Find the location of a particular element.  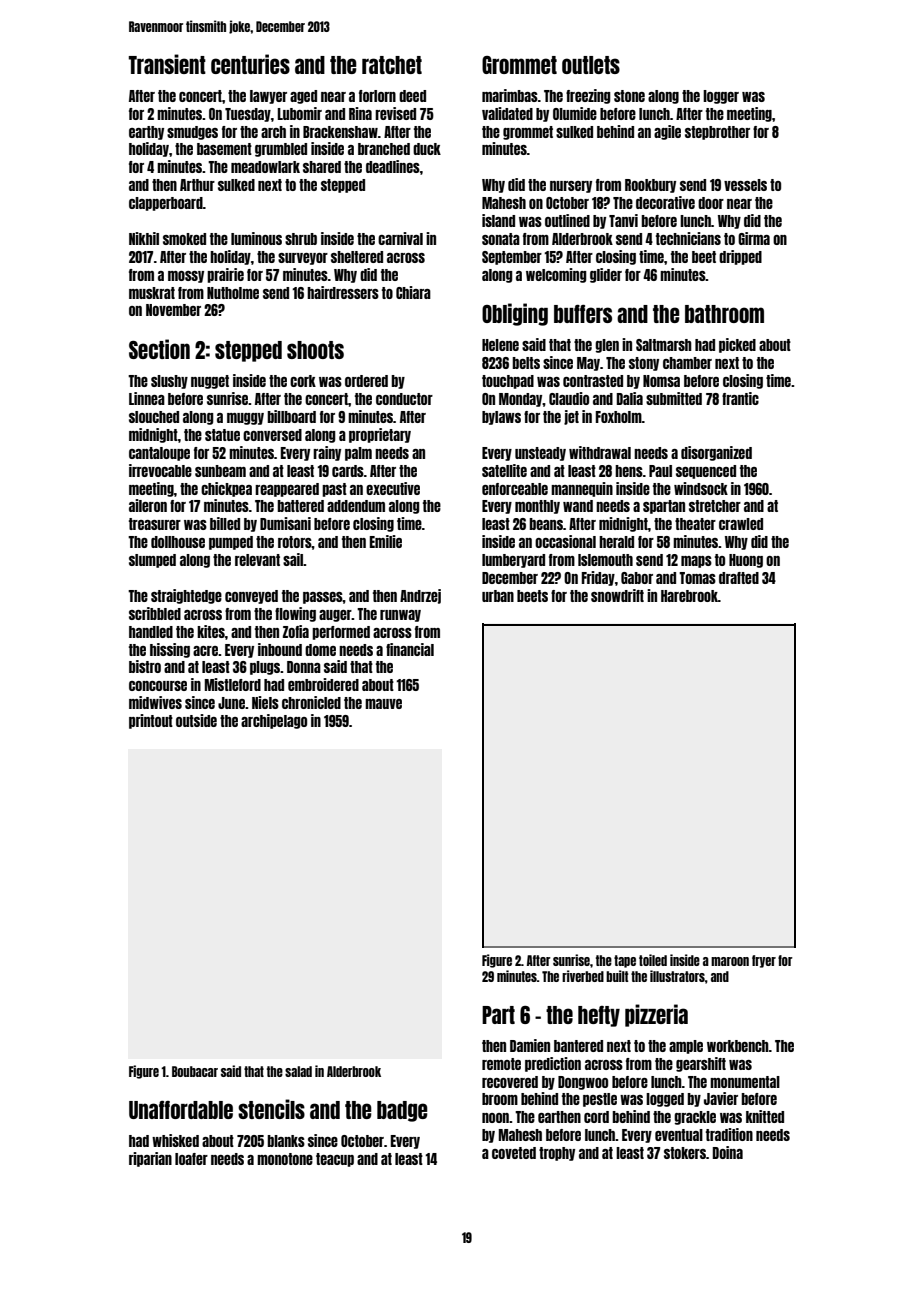

executive is located at coordinates (393, 488).
